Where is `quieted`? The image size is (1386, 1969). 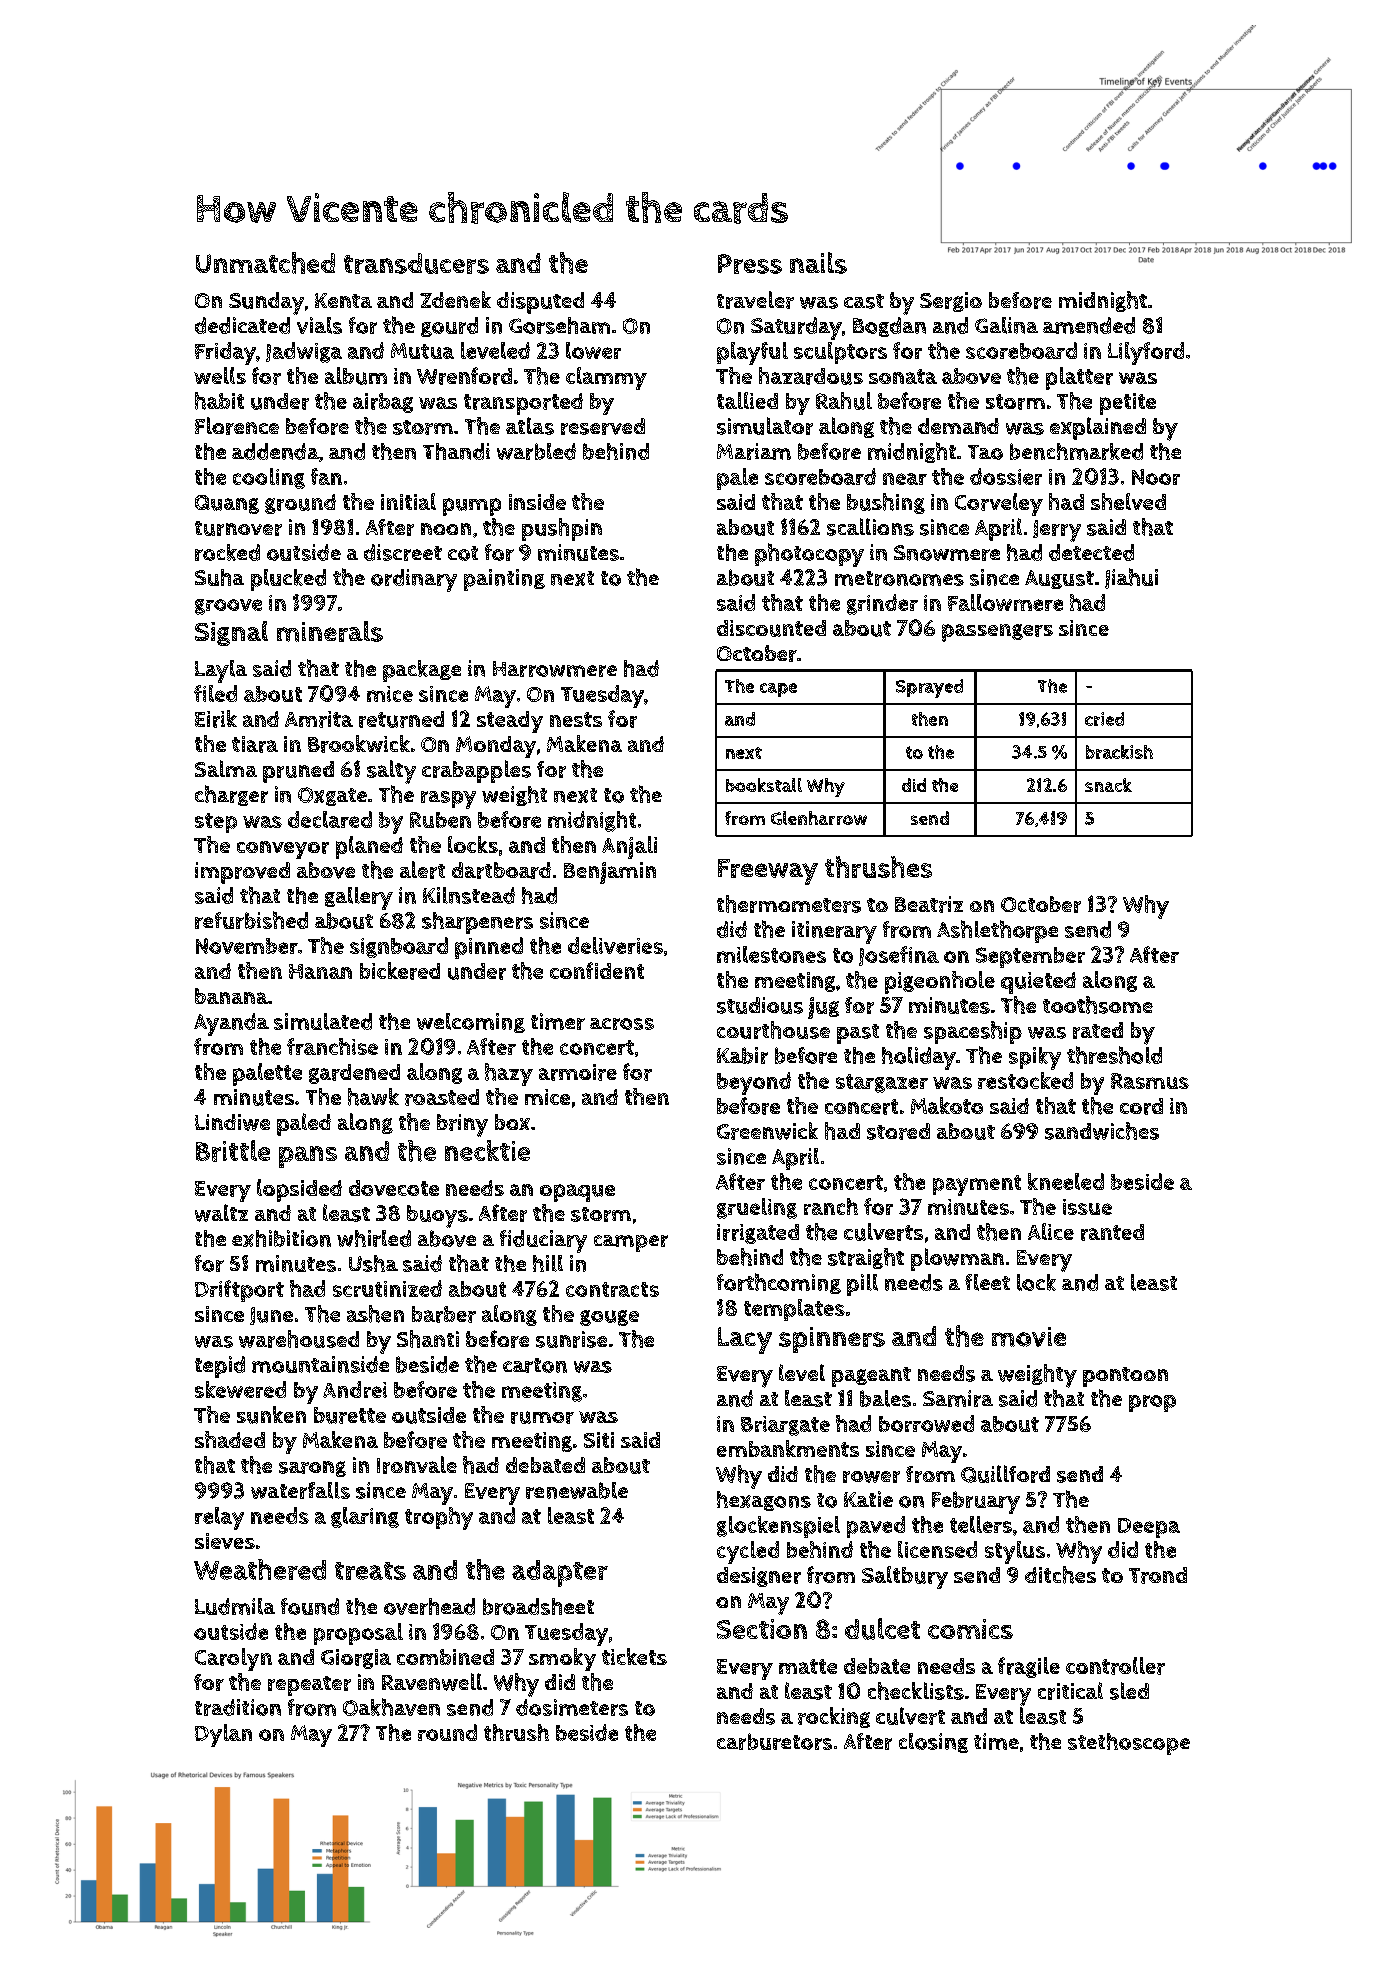 quieted is located at coordinates (1038, 983).
